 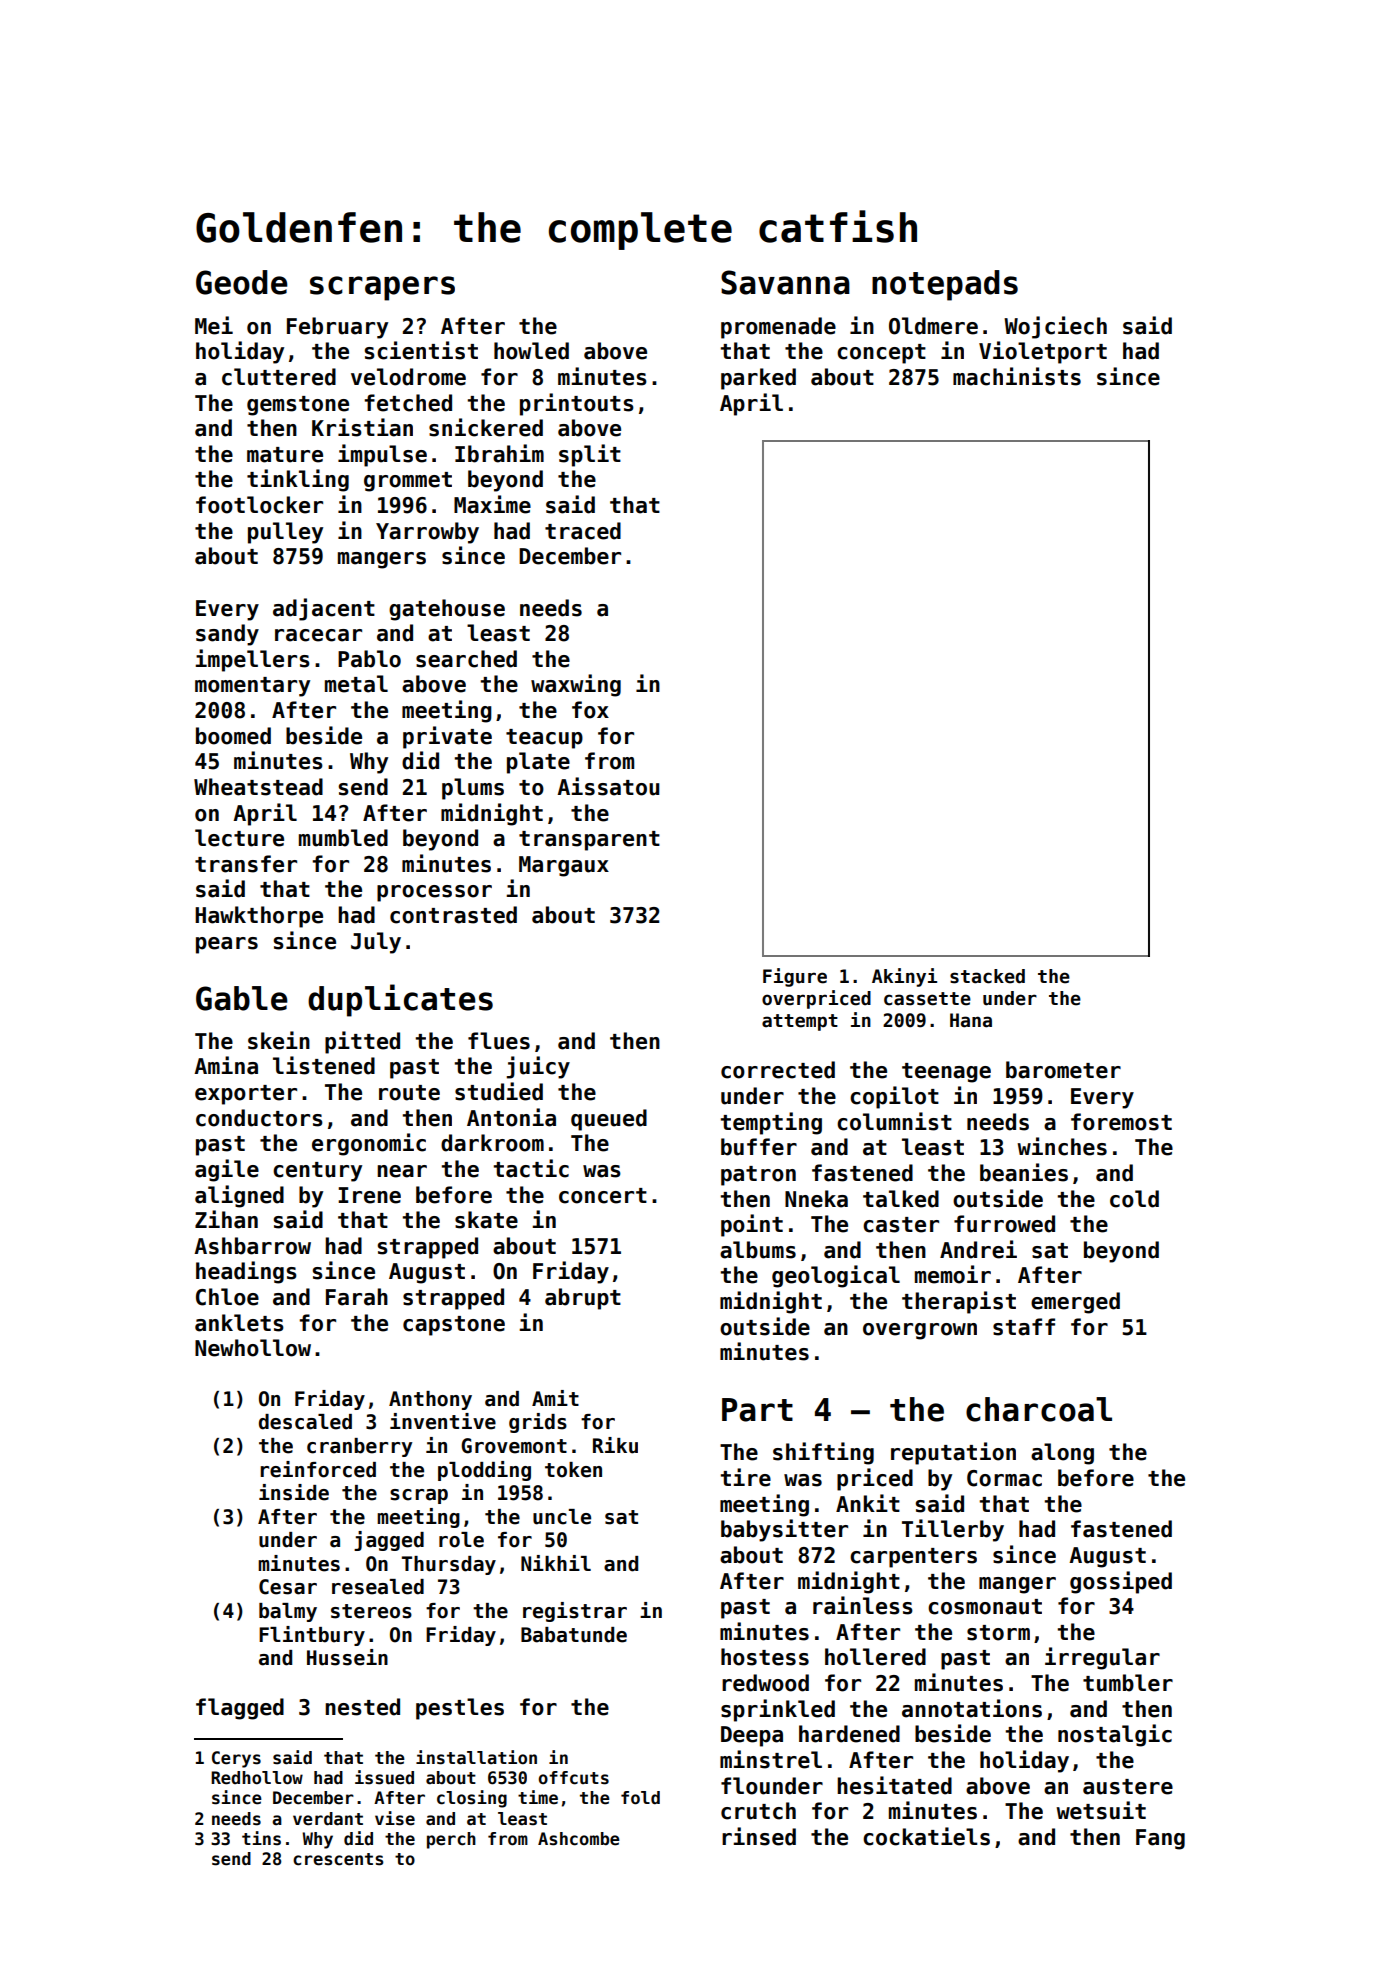 I want to click on parked, so click(x=758, y=379).
